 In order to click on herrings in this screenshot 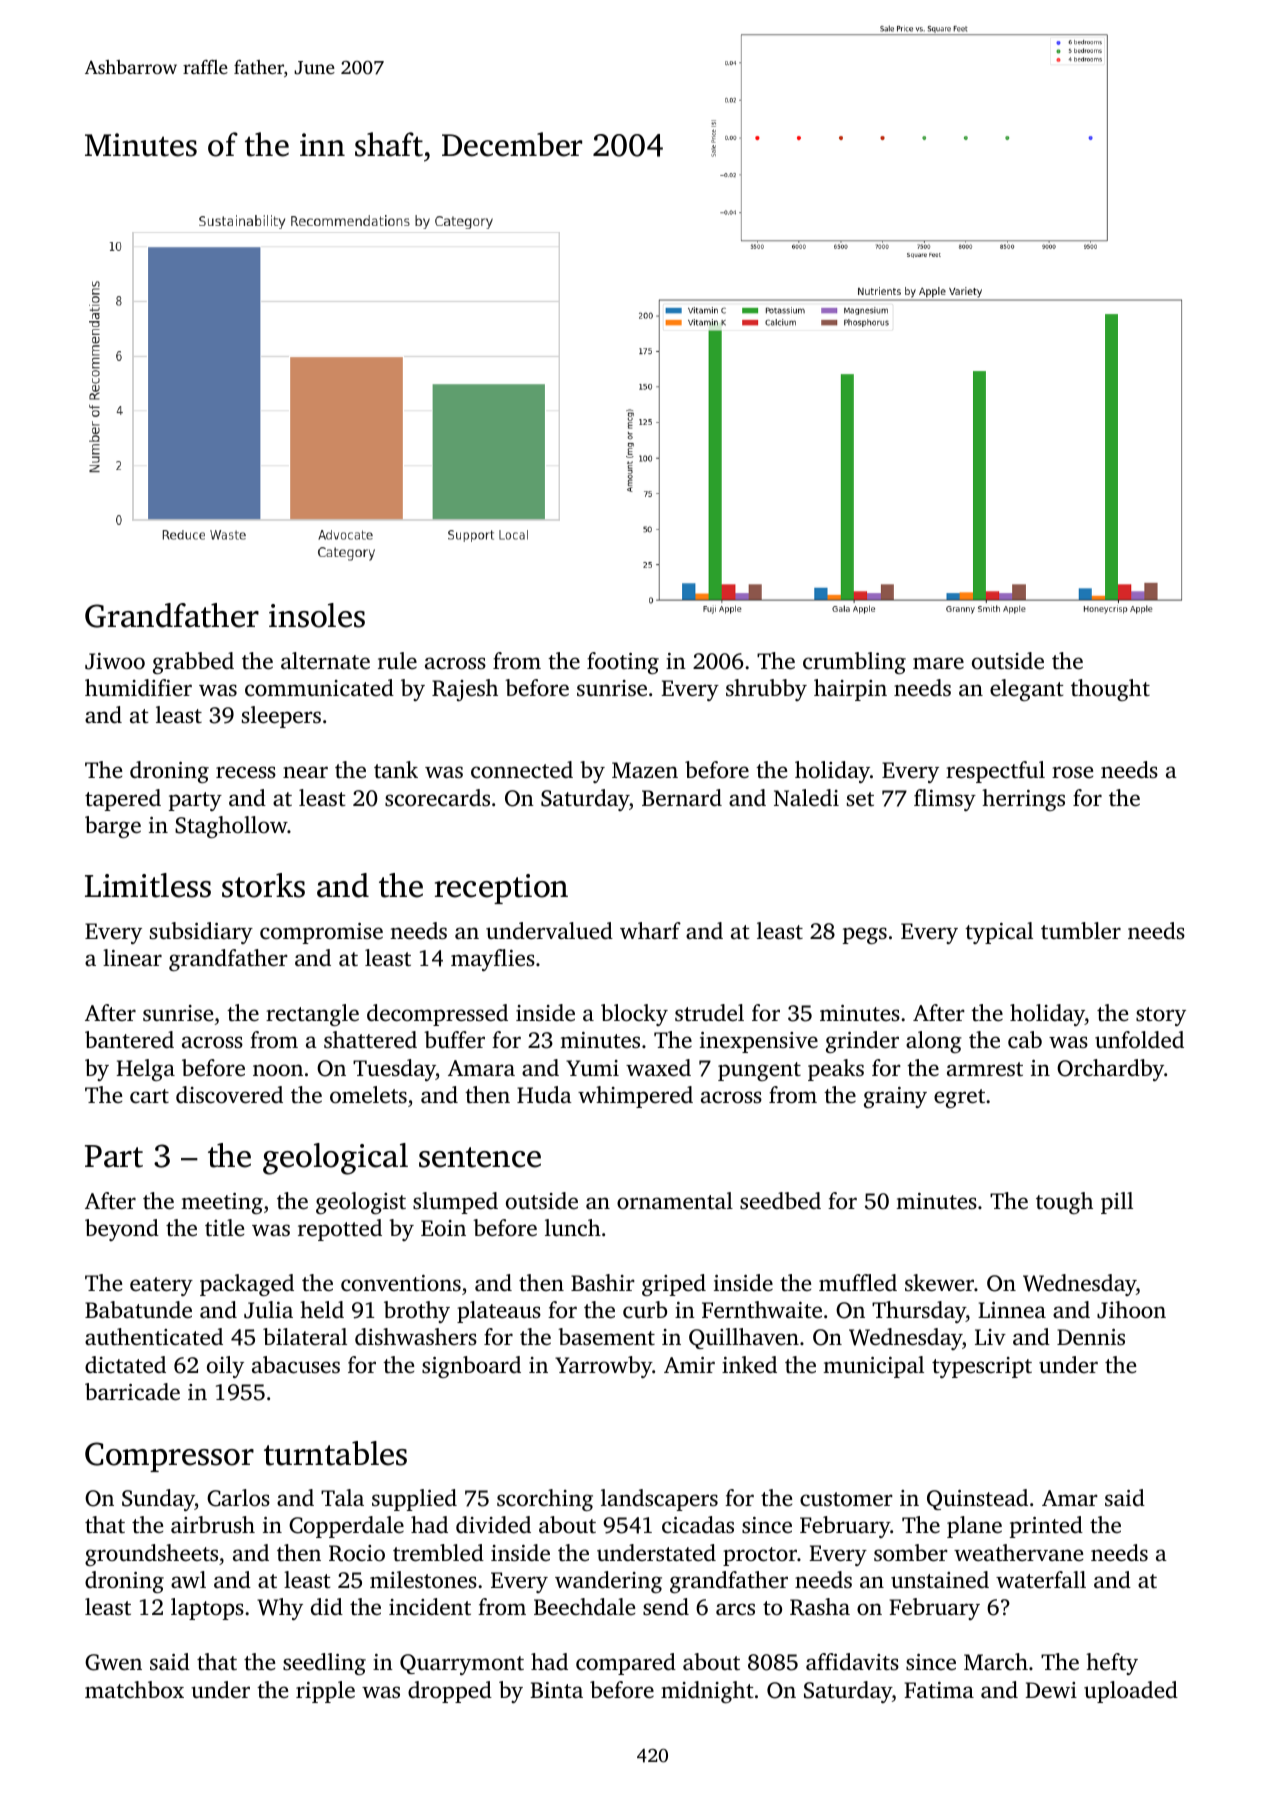, I will do `click(1023, 800)`.
